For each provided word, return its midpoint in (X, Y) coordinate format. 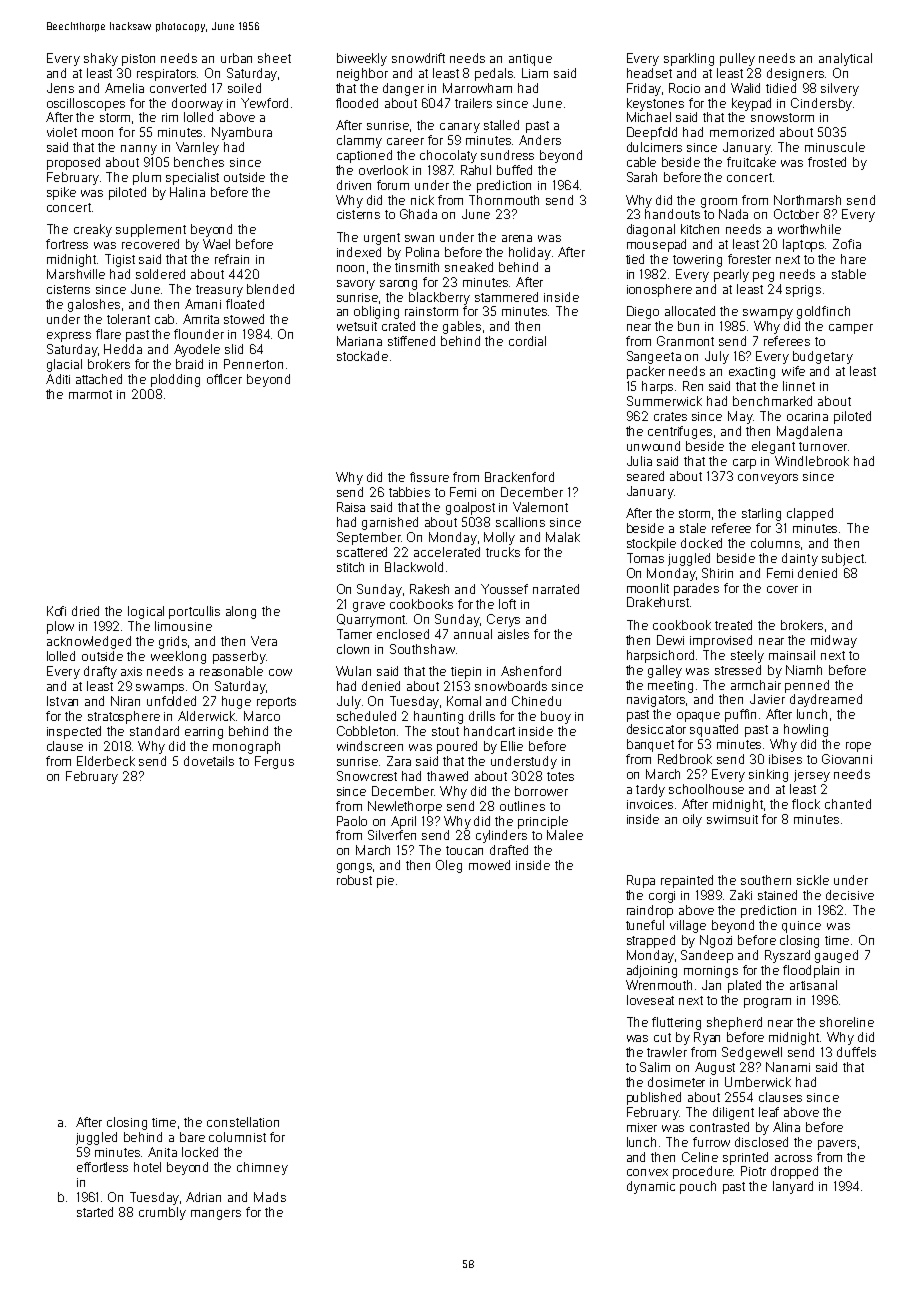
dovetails (209, 761)
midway (834, 641)
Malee (565, 835)
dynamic (651, 1187)
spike (61, 193)
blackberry (439, 298)
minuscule (835, 147)
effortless (102, 1167)
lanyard (793, 1187)
